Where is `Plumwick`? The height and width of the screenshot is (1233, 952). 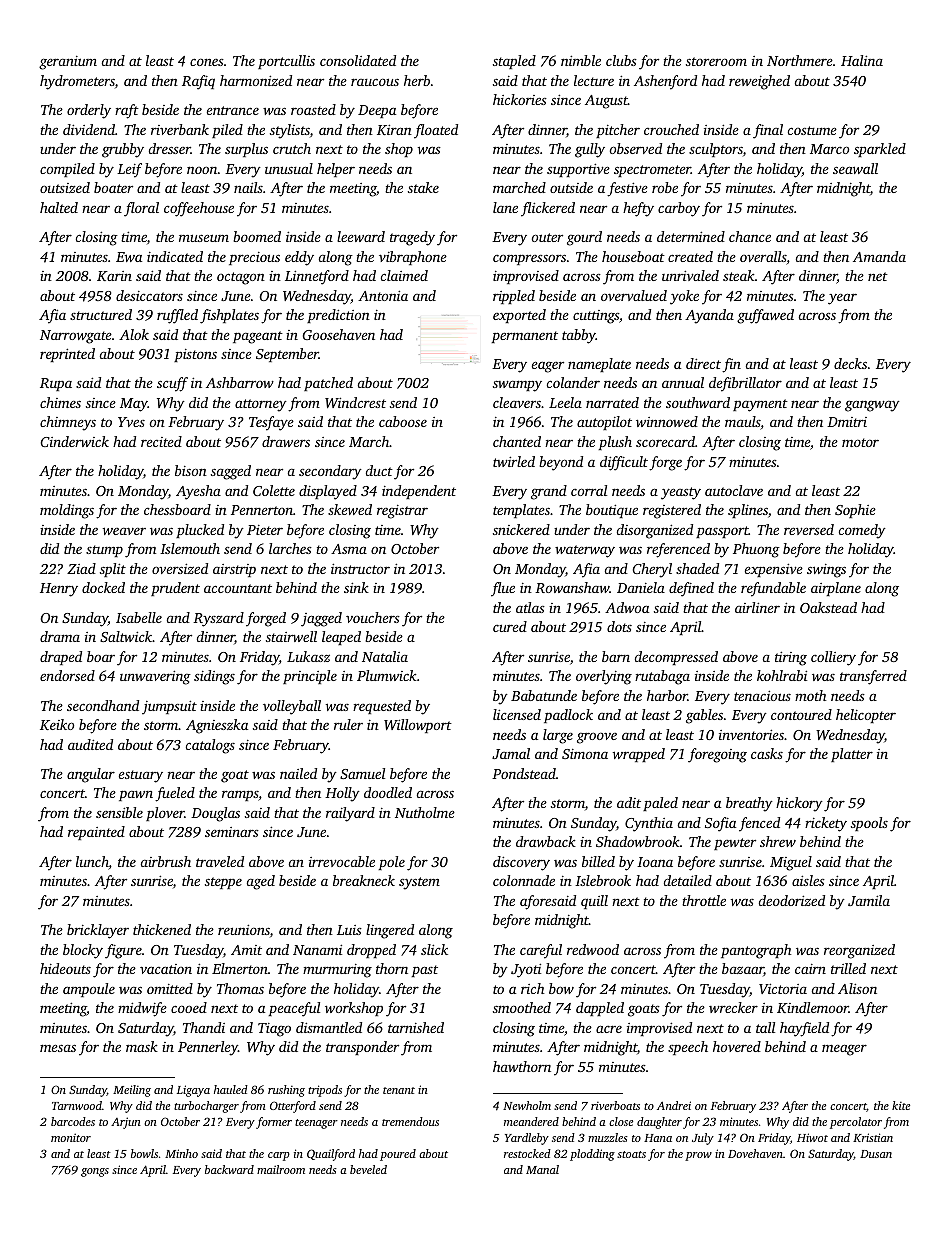
Plumwick is located at coordinates (387, 675).
